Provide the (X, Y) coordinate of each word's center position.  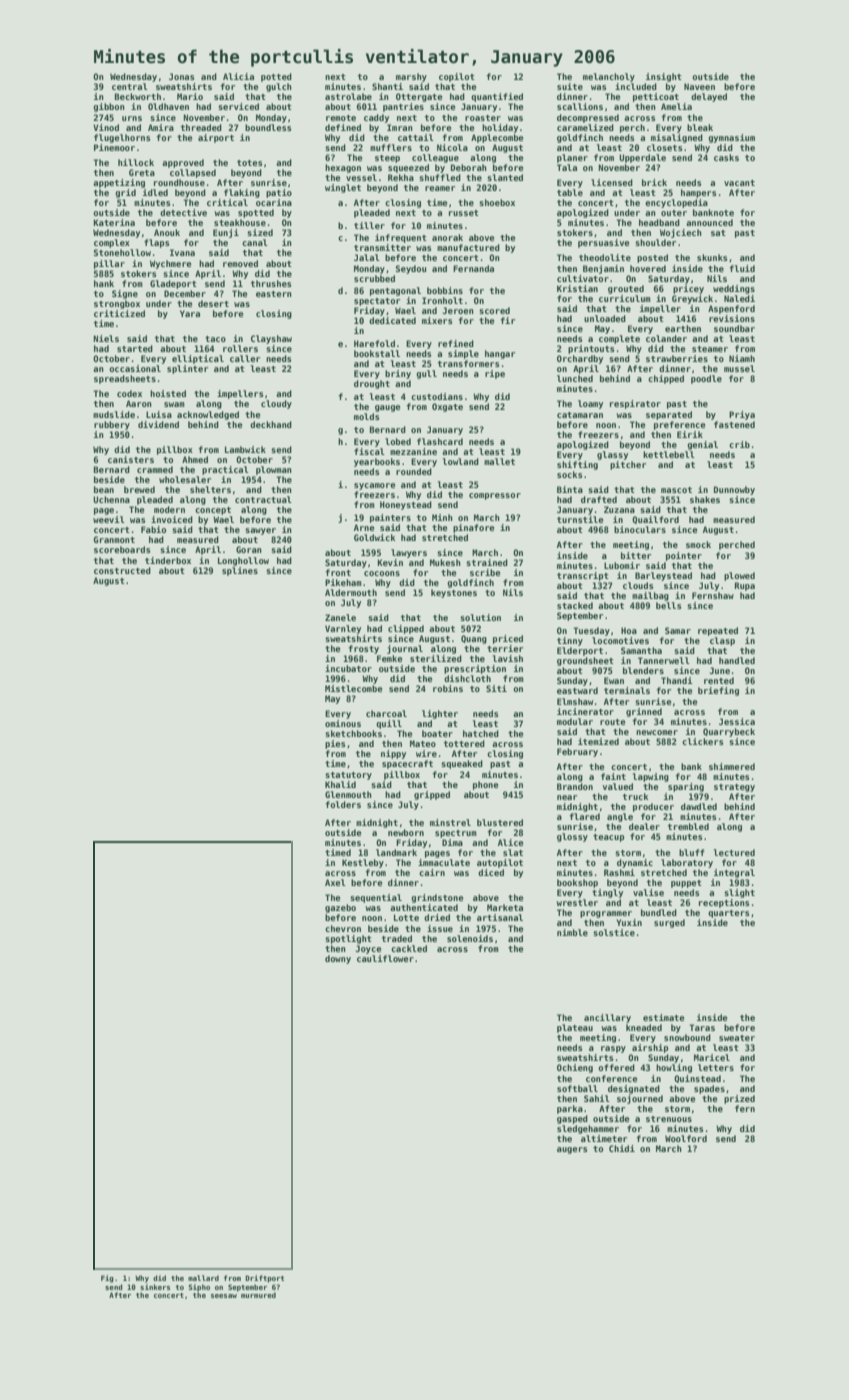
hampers (698, 193)
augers (572, 1150)
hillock (136, 162)
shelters (210, 489)
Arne (364, 527)
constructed (122, 570)
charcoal (386, 713)
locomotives (620, 640)
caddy (376, 118)
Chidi (622, 1148)
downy (338, 959)
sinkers (155, 1287)
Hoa (629, 630)
